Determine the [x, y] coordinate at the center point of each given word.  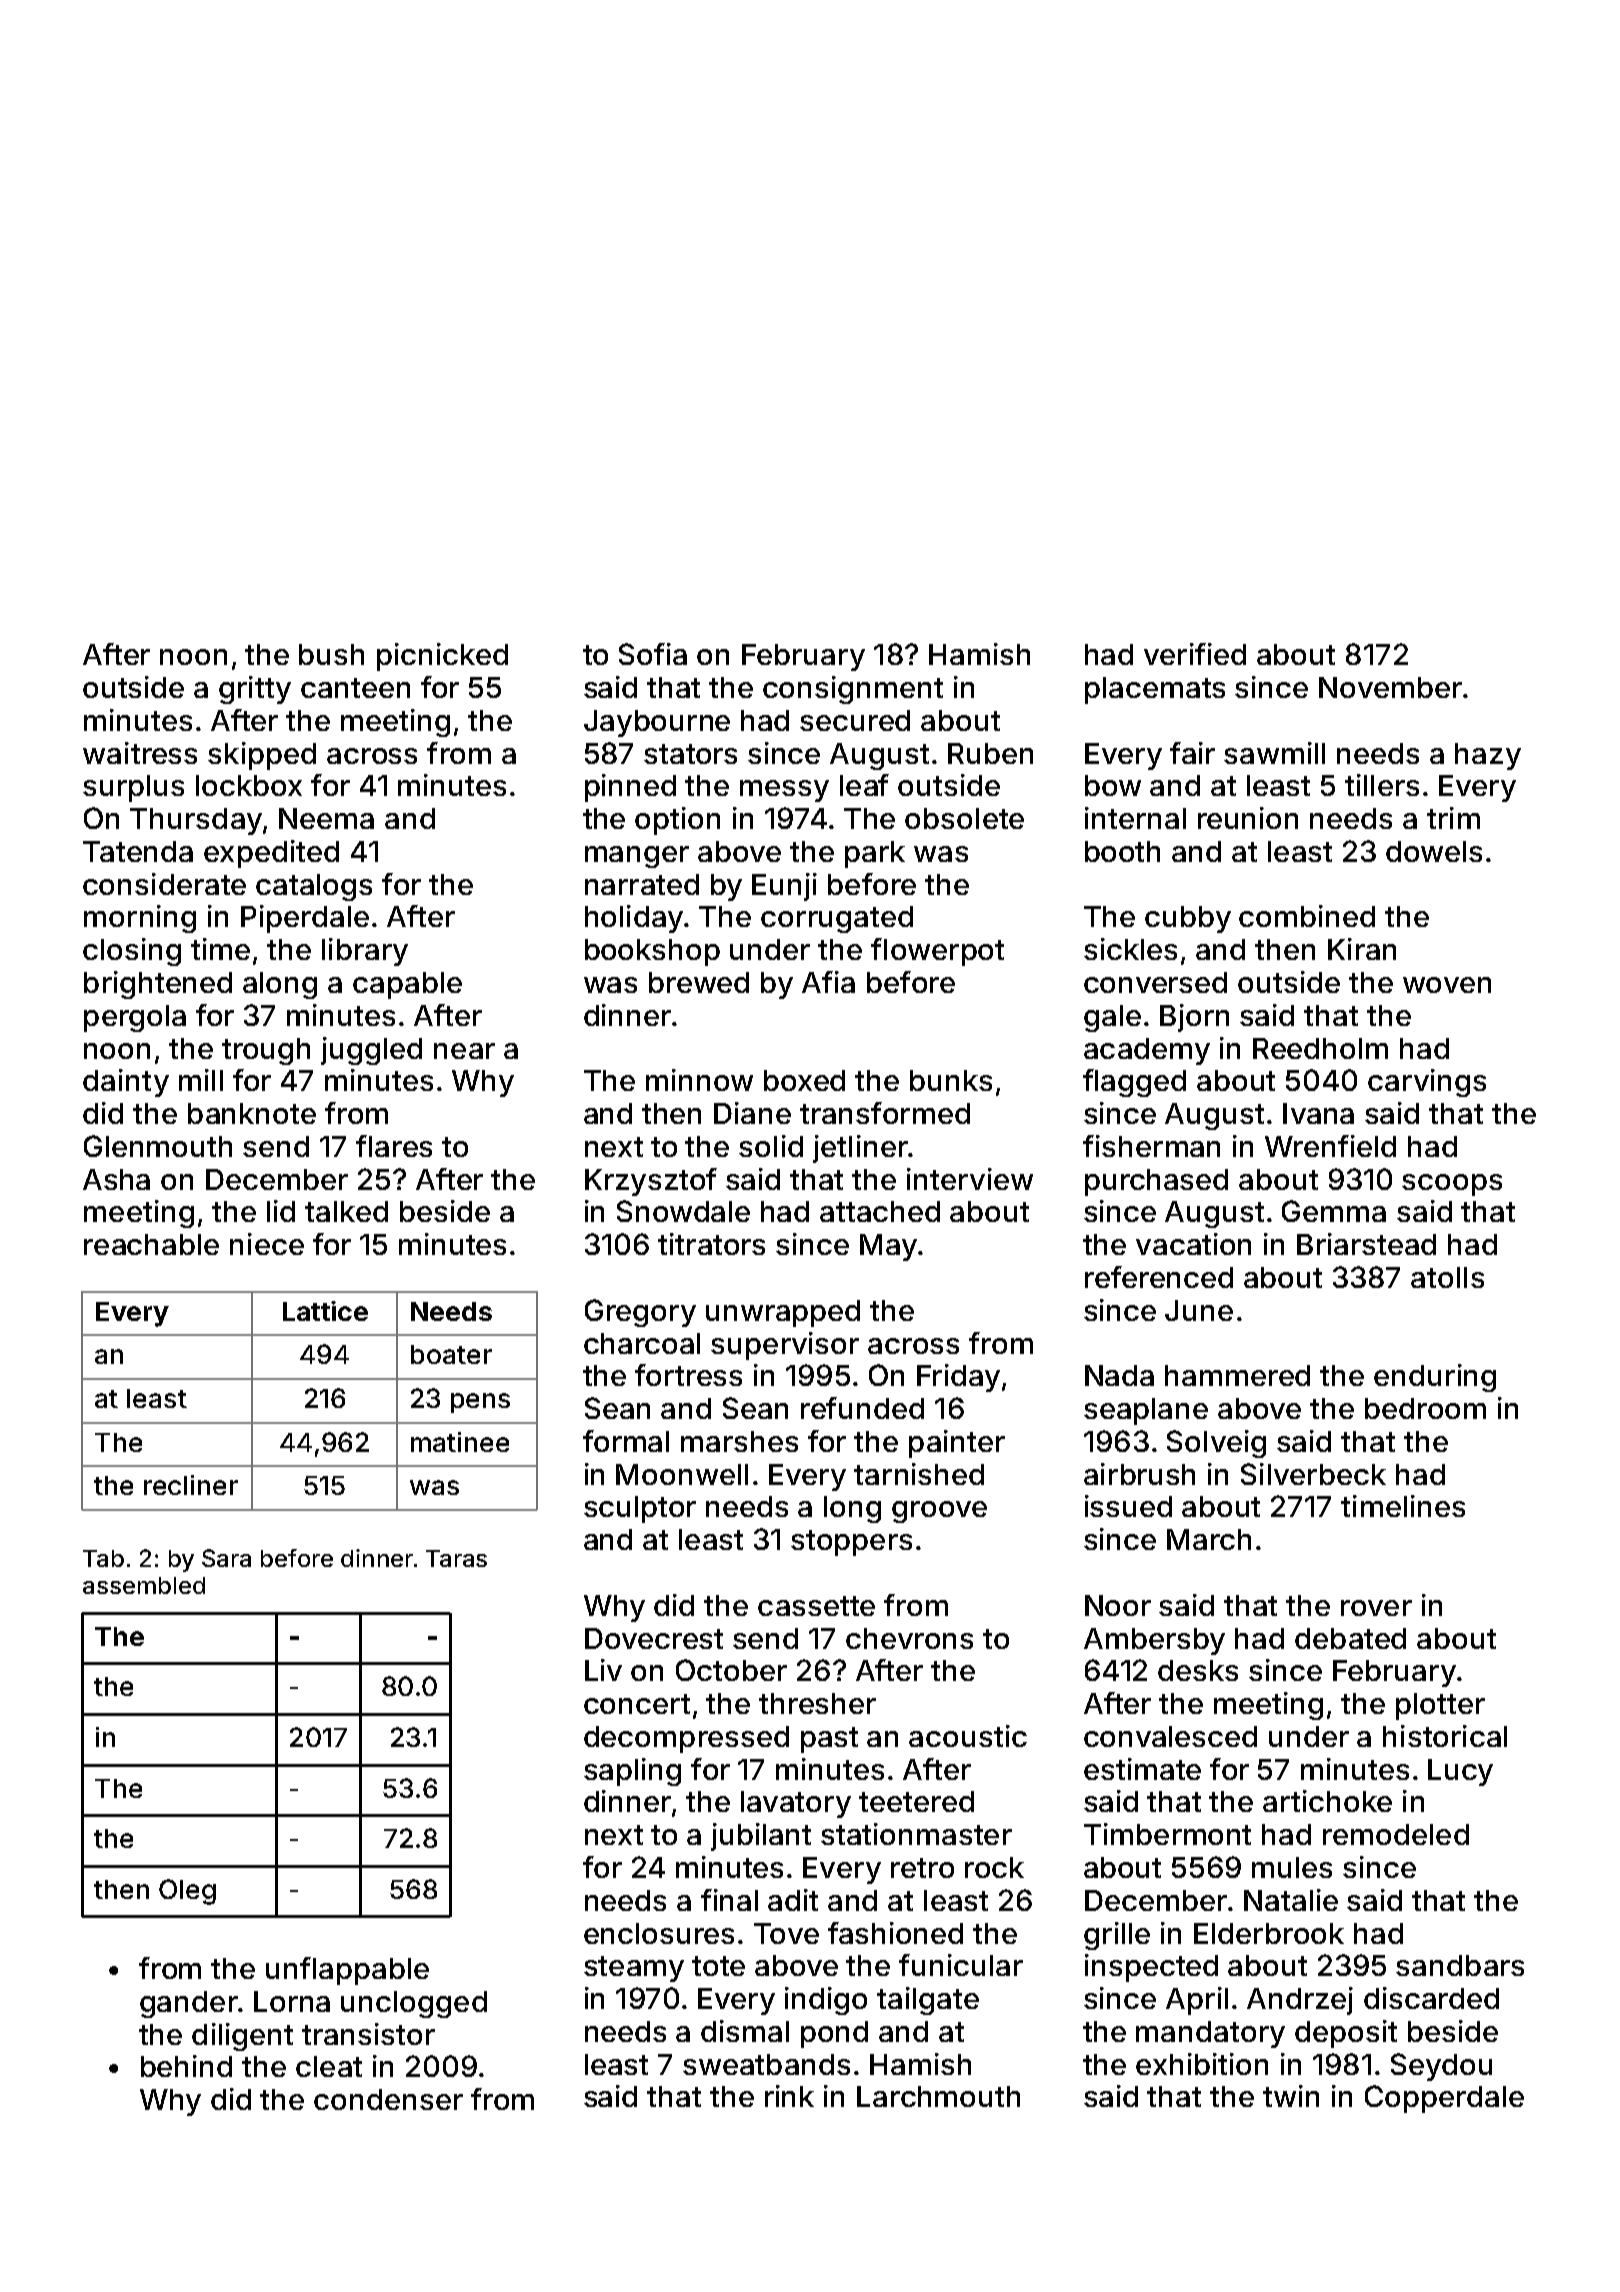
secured [855, 720]
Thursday [196, 821]
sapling [632, 1772]
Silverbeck [1313, 1474]
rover [1376, 1608]
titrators [711, 1244]
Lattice [325, 1311]
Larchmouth [938, 2096]
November [1390, 687]
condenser [388, 2099]
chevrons [909, 1638]
